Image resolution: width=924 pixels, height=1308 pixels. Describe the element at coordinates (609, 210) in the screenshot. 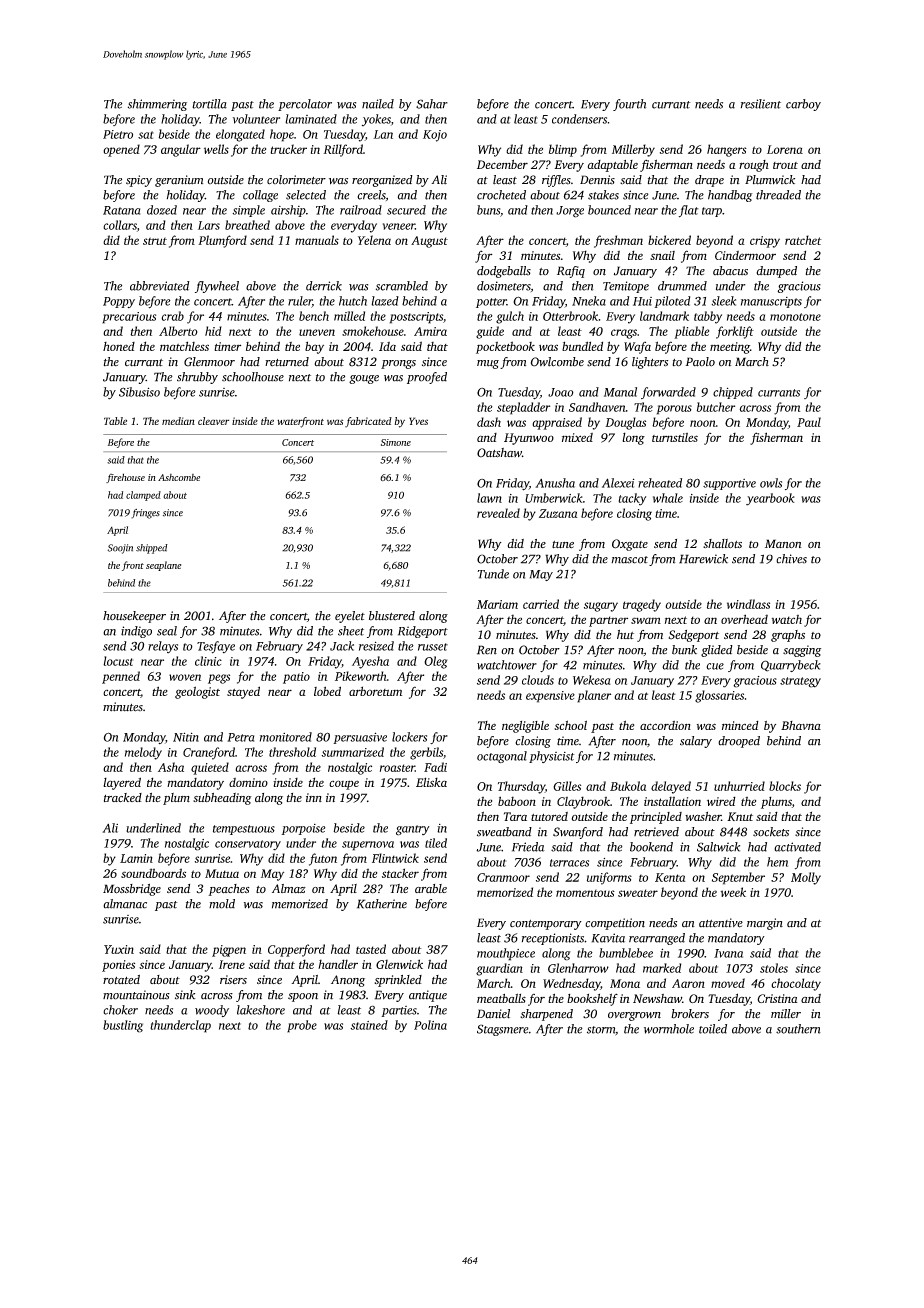

I see `bounced` at that location.
